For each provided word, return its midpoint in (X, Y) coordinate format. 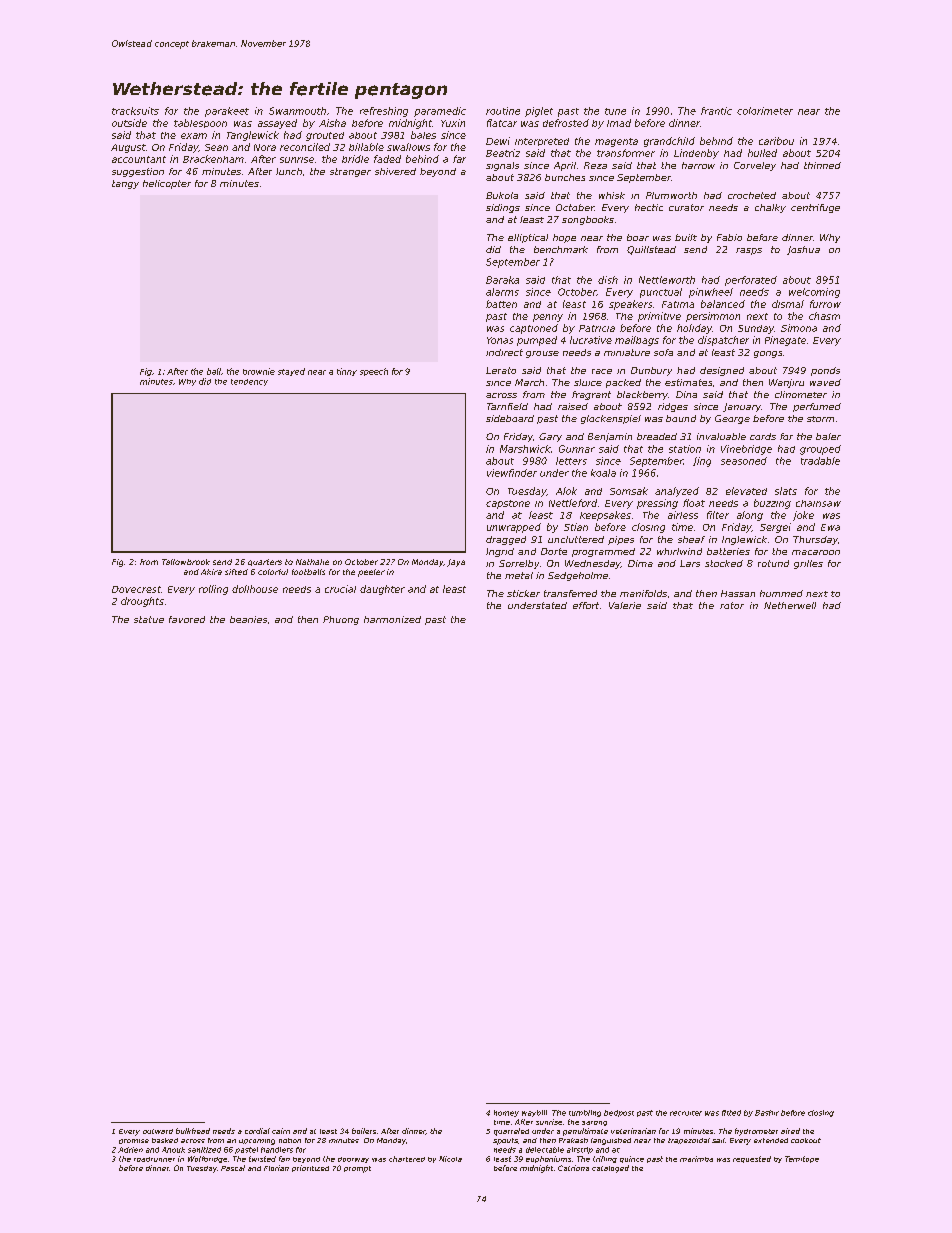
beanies (248, 619)
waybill (534, 1113)
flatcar (502, 123)
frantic (716, 111)
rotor (732, 605)
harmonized (392, 619)
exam (194, 136)
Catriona (573, 1168)
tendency (249, 382)
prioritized (310, 1168)
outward (158, 1131)
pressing (657, 504)
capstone (508, 504)
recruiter (686, 1113)
